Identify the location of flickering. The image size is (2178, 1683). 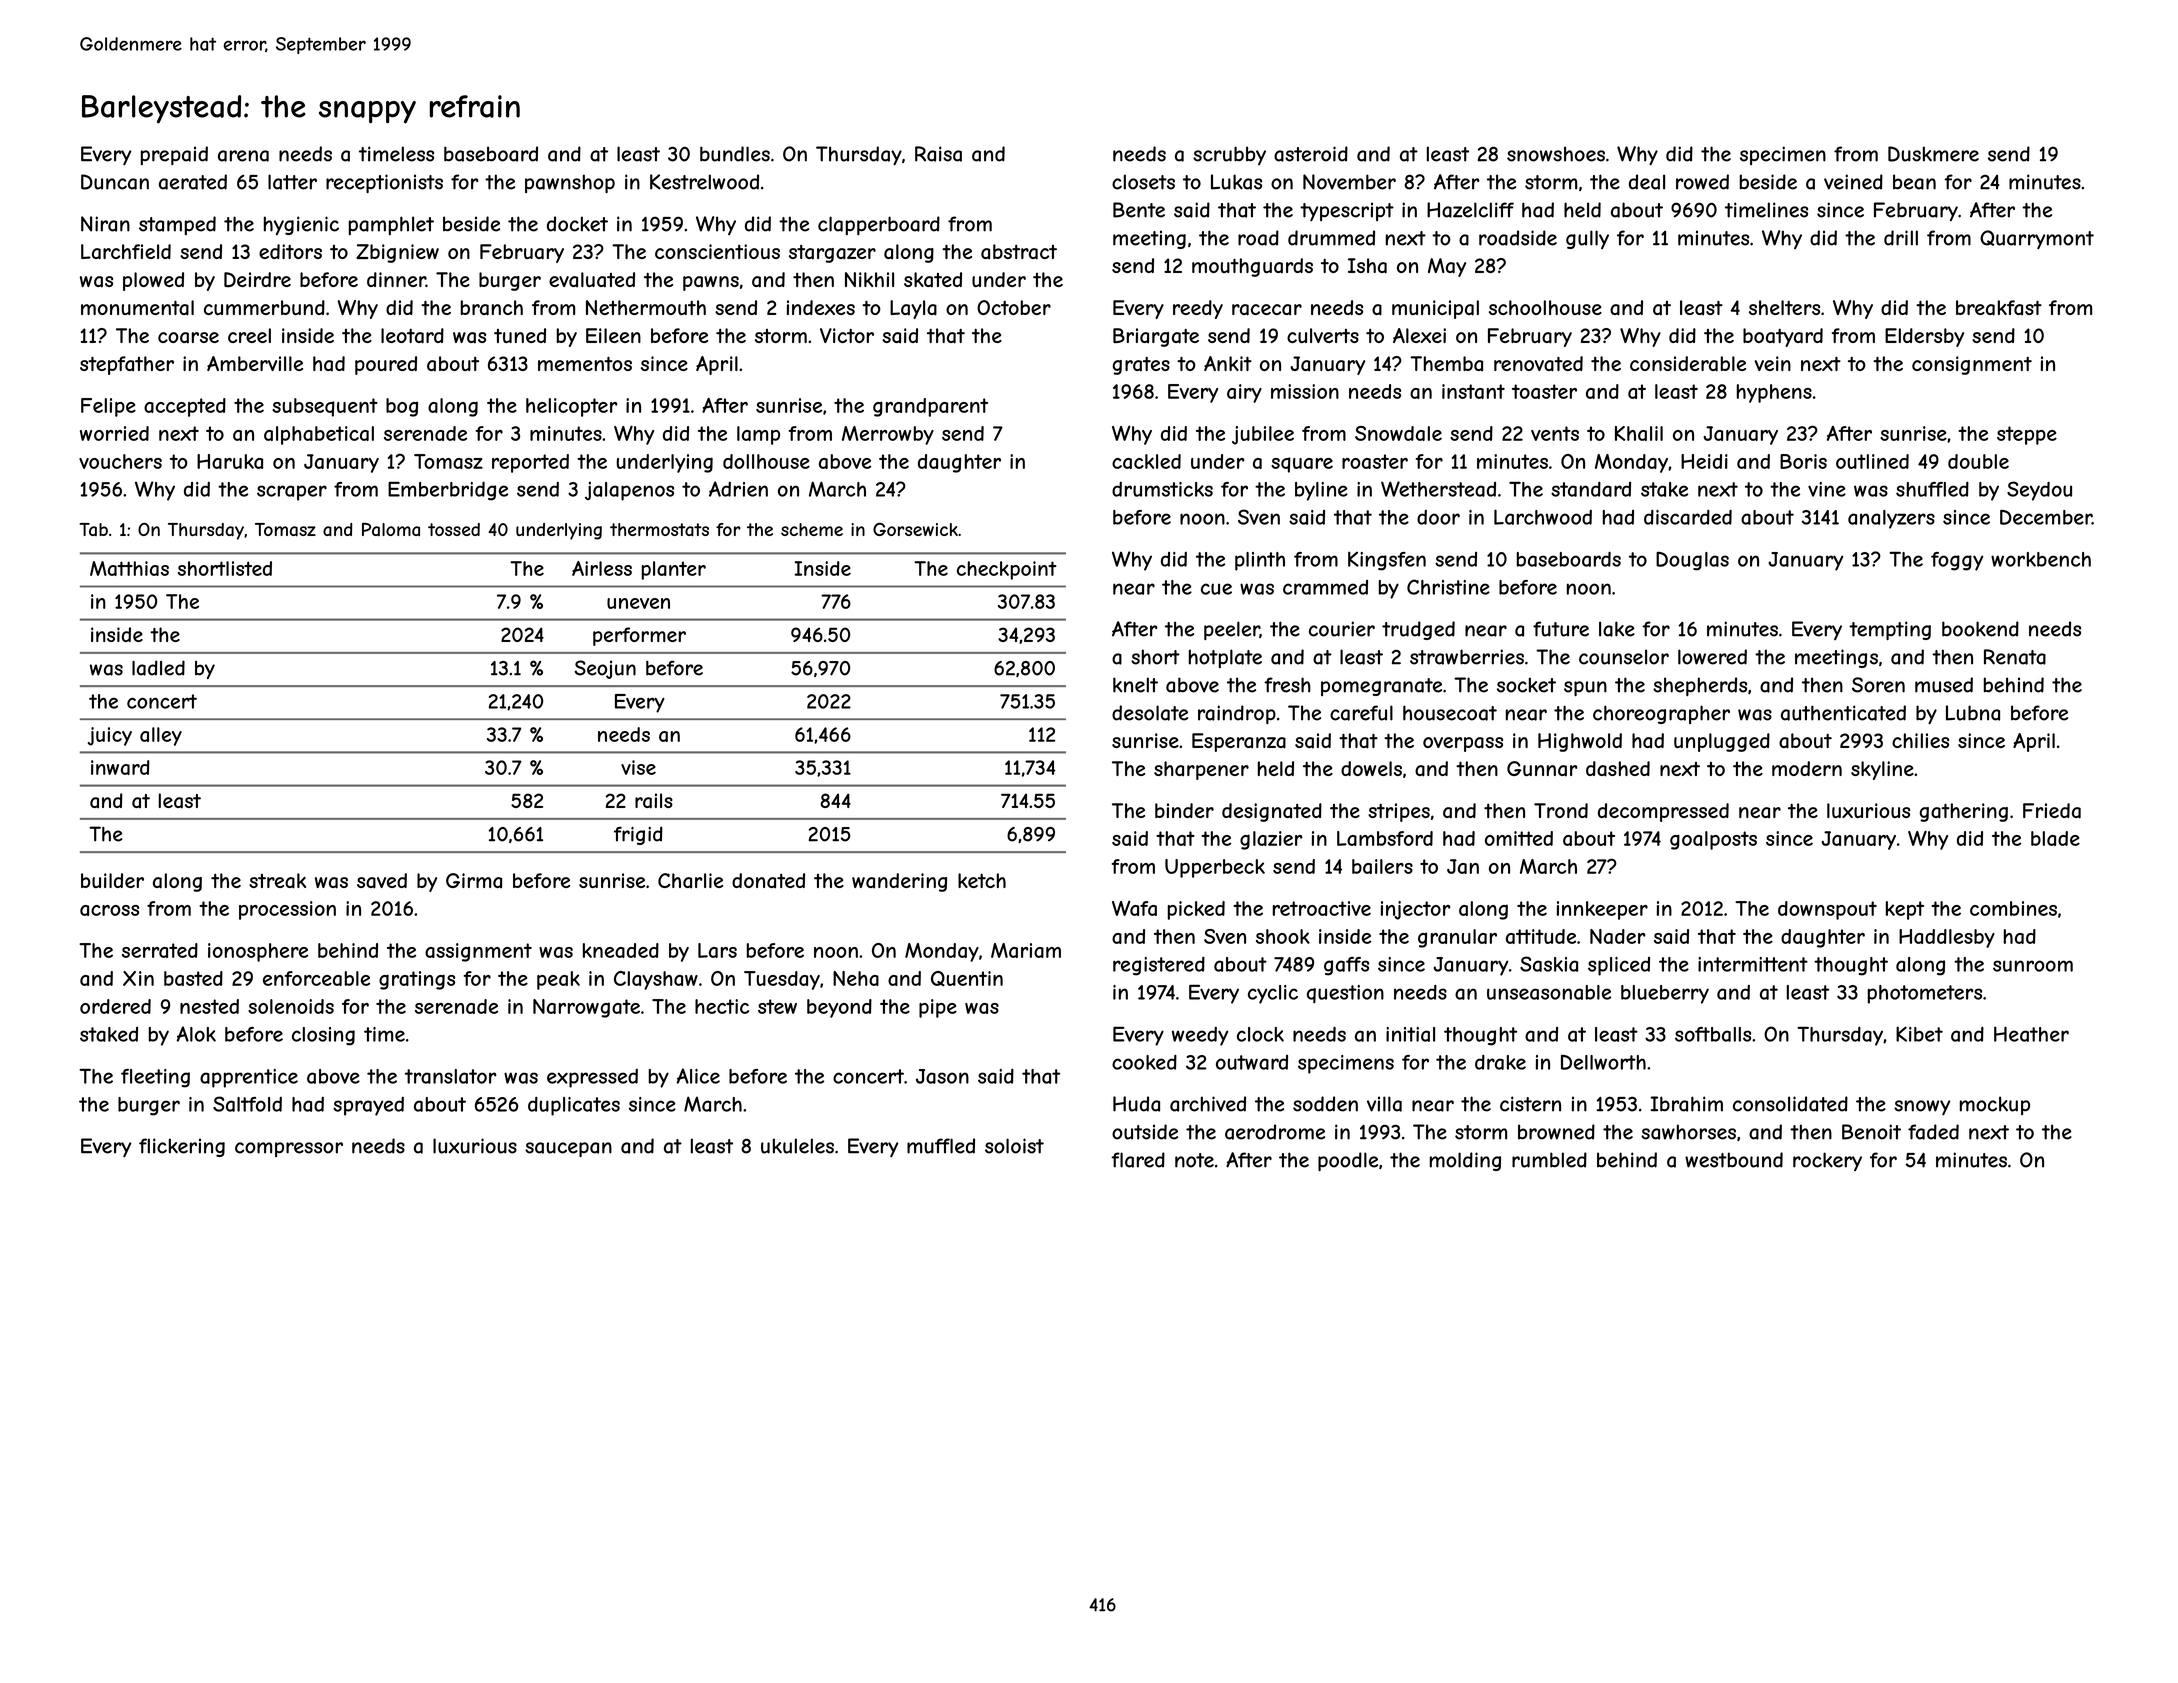
(182, 1147).
